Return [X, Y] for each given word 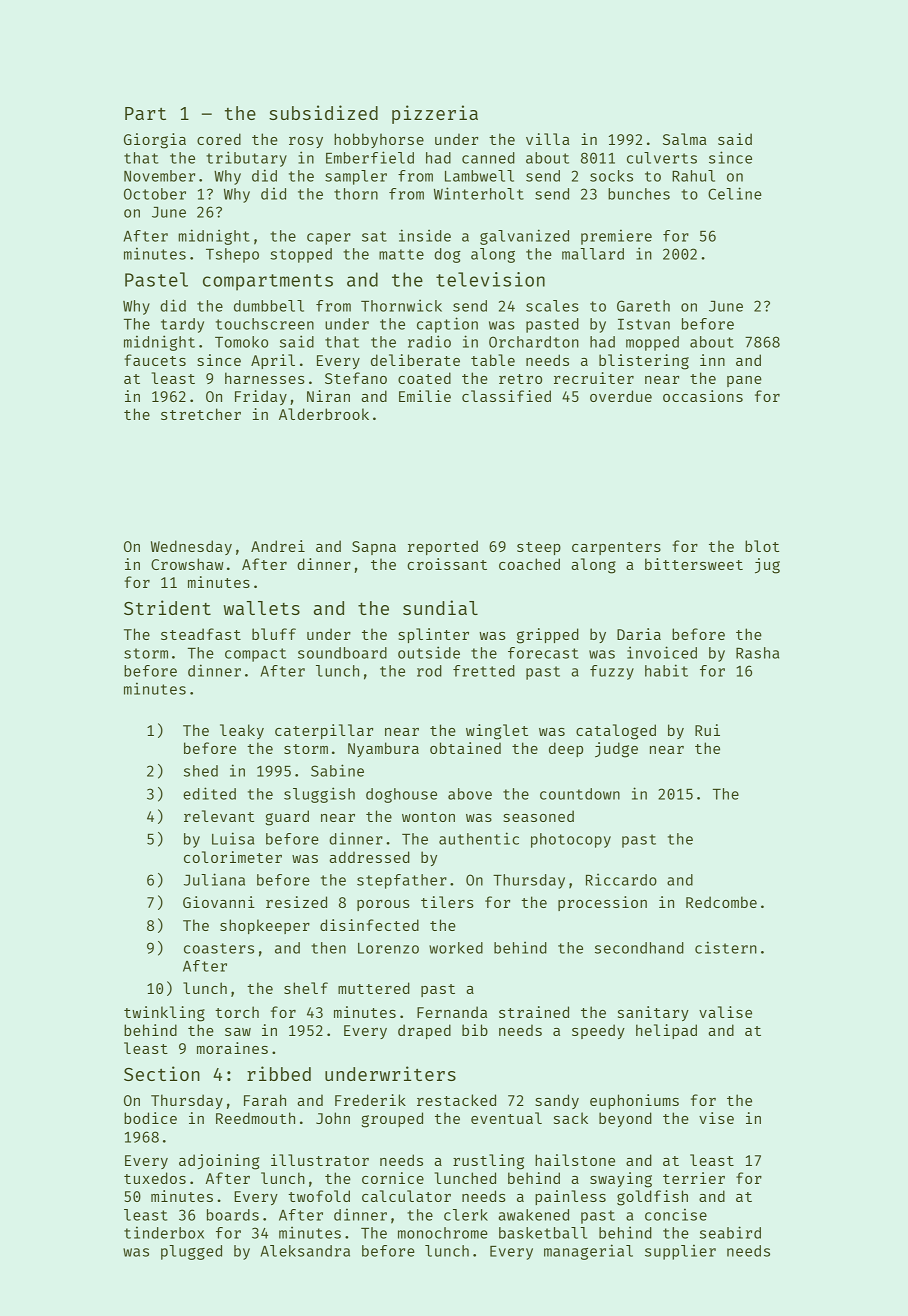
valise [725, 1012]
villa [548, 139]
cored [219, 139]
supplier [680, 1252]
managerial [588, 1252]
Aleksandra [305, 1251]
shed [201, 771]
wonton [428, 817]
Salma [685, 139]
